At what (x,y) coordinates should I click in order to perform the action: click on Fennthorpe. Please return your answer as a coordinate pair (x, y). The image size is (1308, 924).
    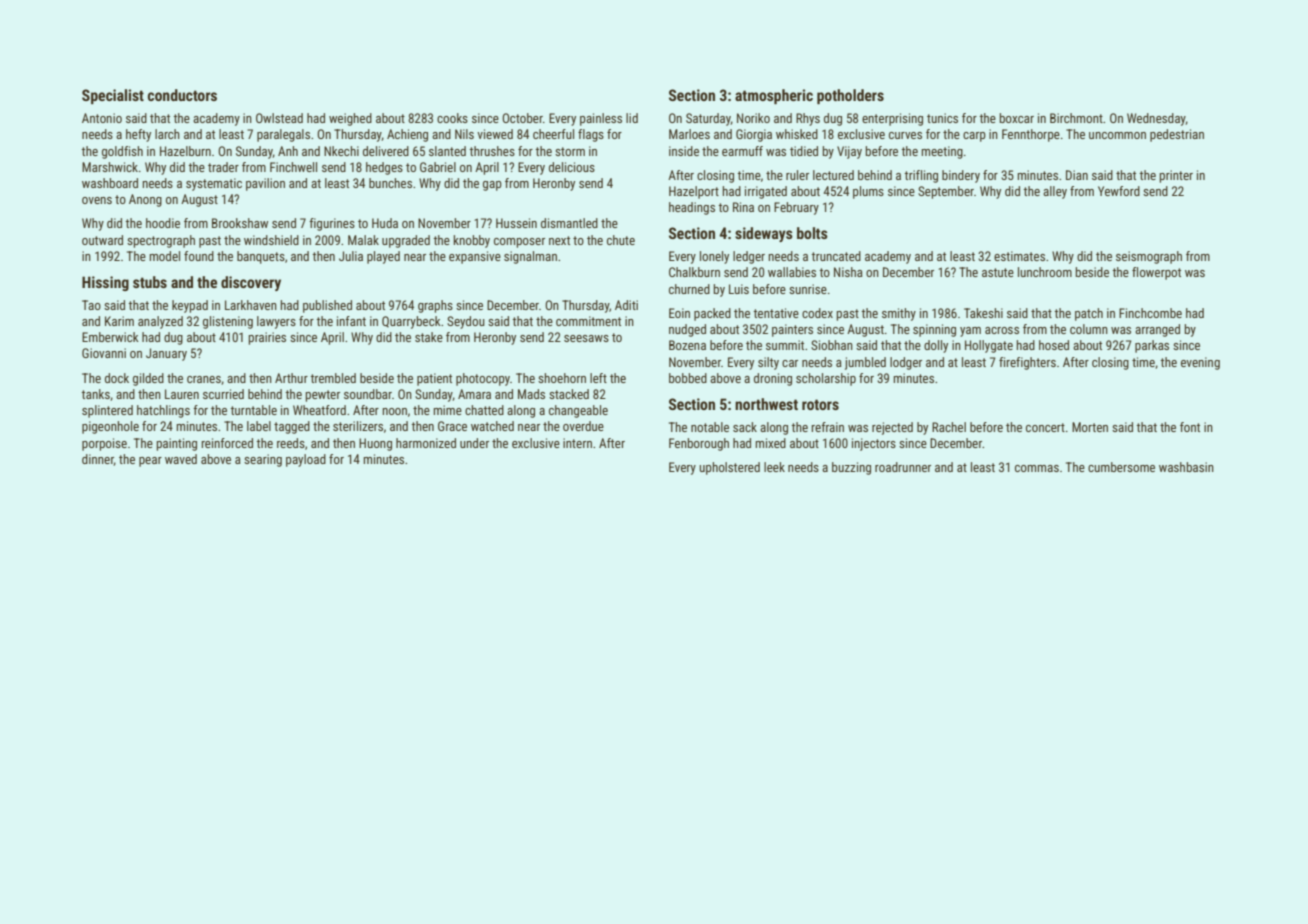
    Looking at the image, I should click on (1031, 135).
